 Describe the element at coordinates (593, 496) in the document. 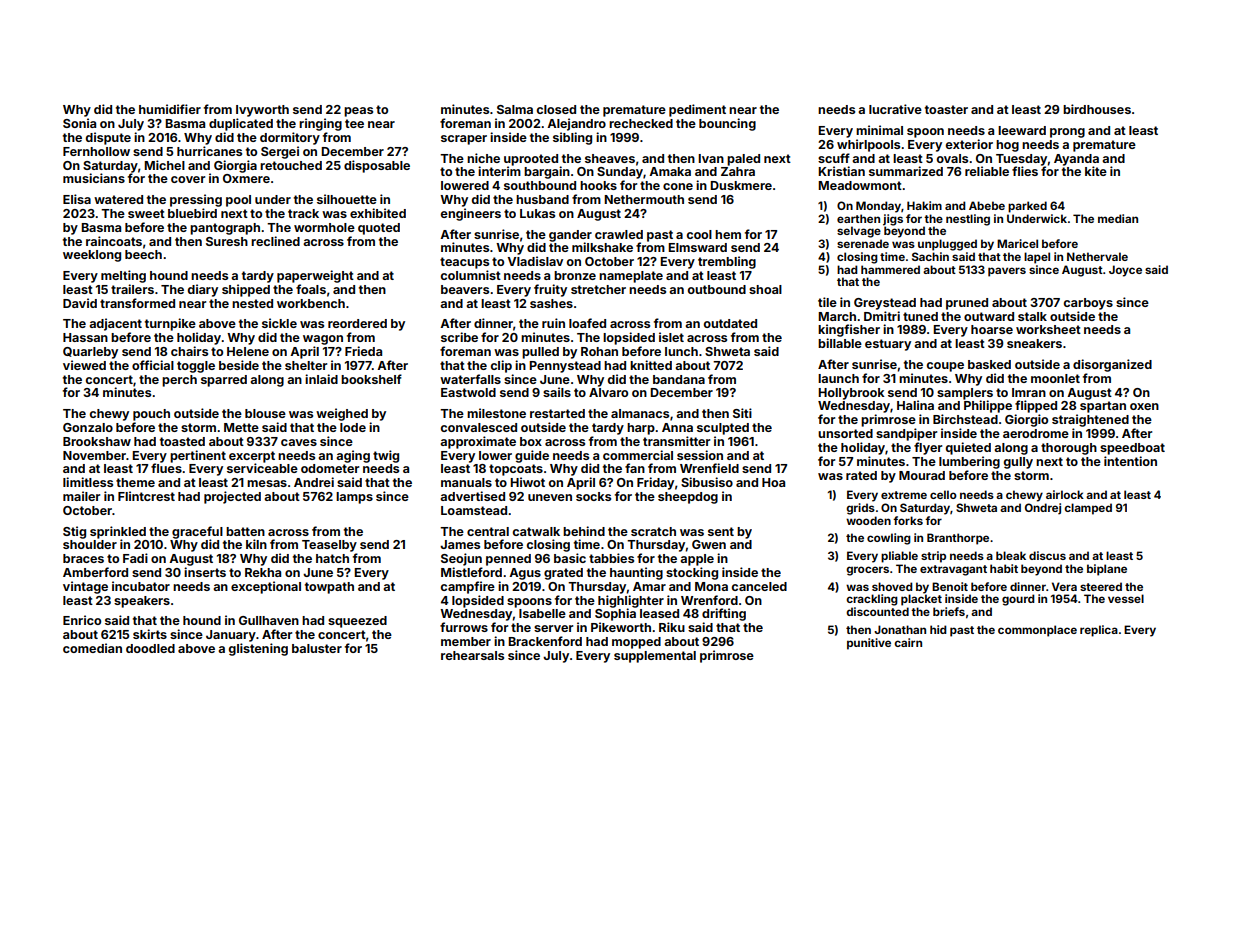

I see `socks` at that location.
